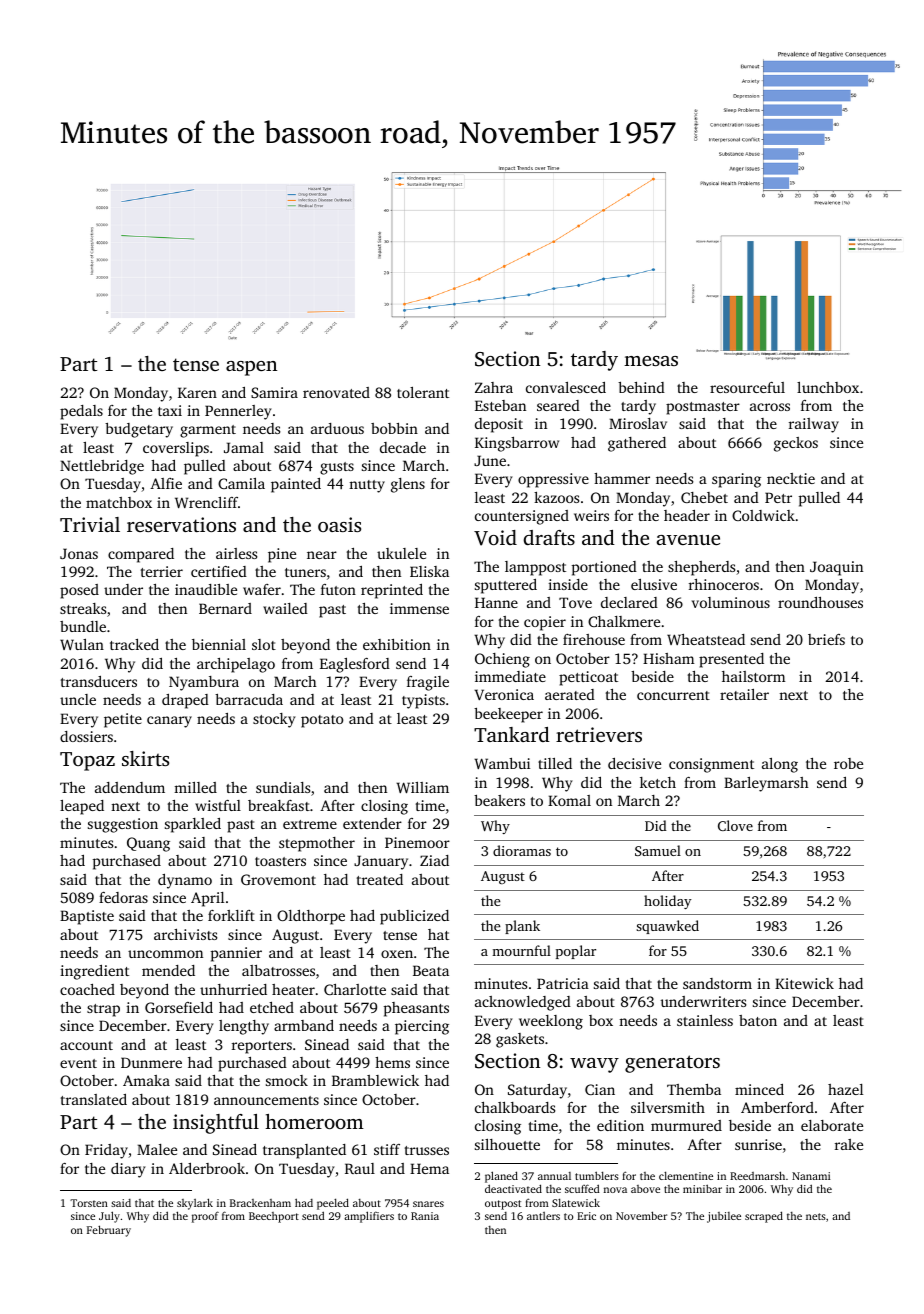 The height and width of the page is (1314, 924). Describe the element at coordinates (79, 553) in the page. I see `Jonas` at that location.
